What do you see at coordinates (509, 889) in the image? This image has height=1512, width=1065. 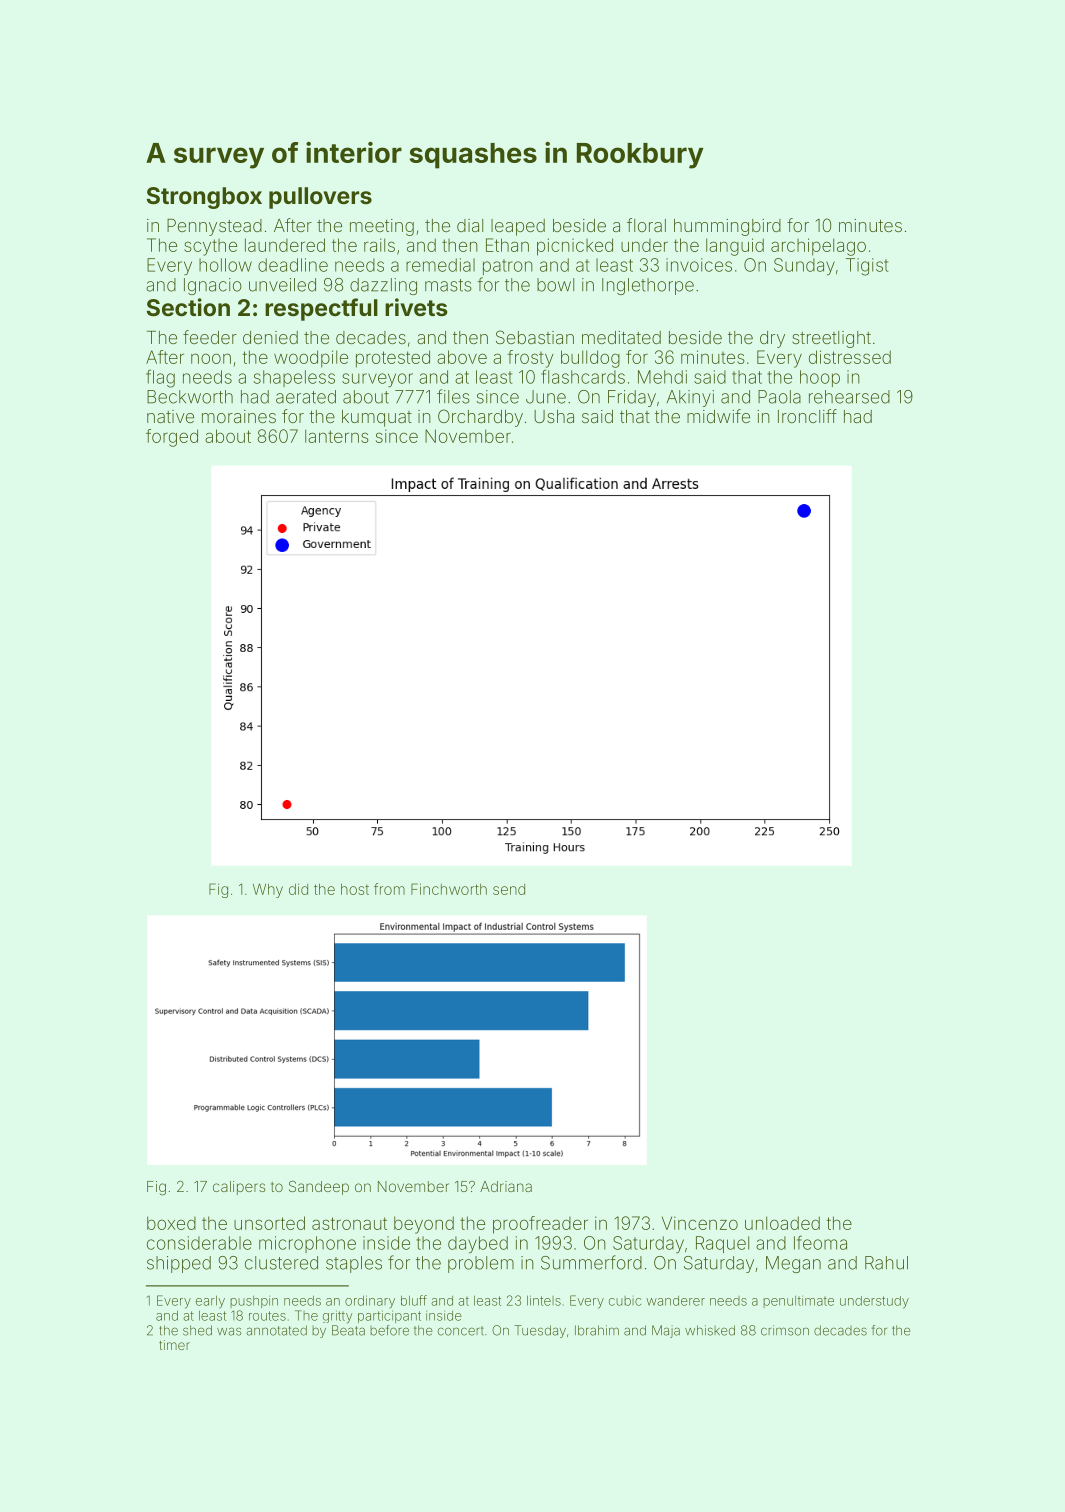 I see `send` at bounding box center [509, 889].
